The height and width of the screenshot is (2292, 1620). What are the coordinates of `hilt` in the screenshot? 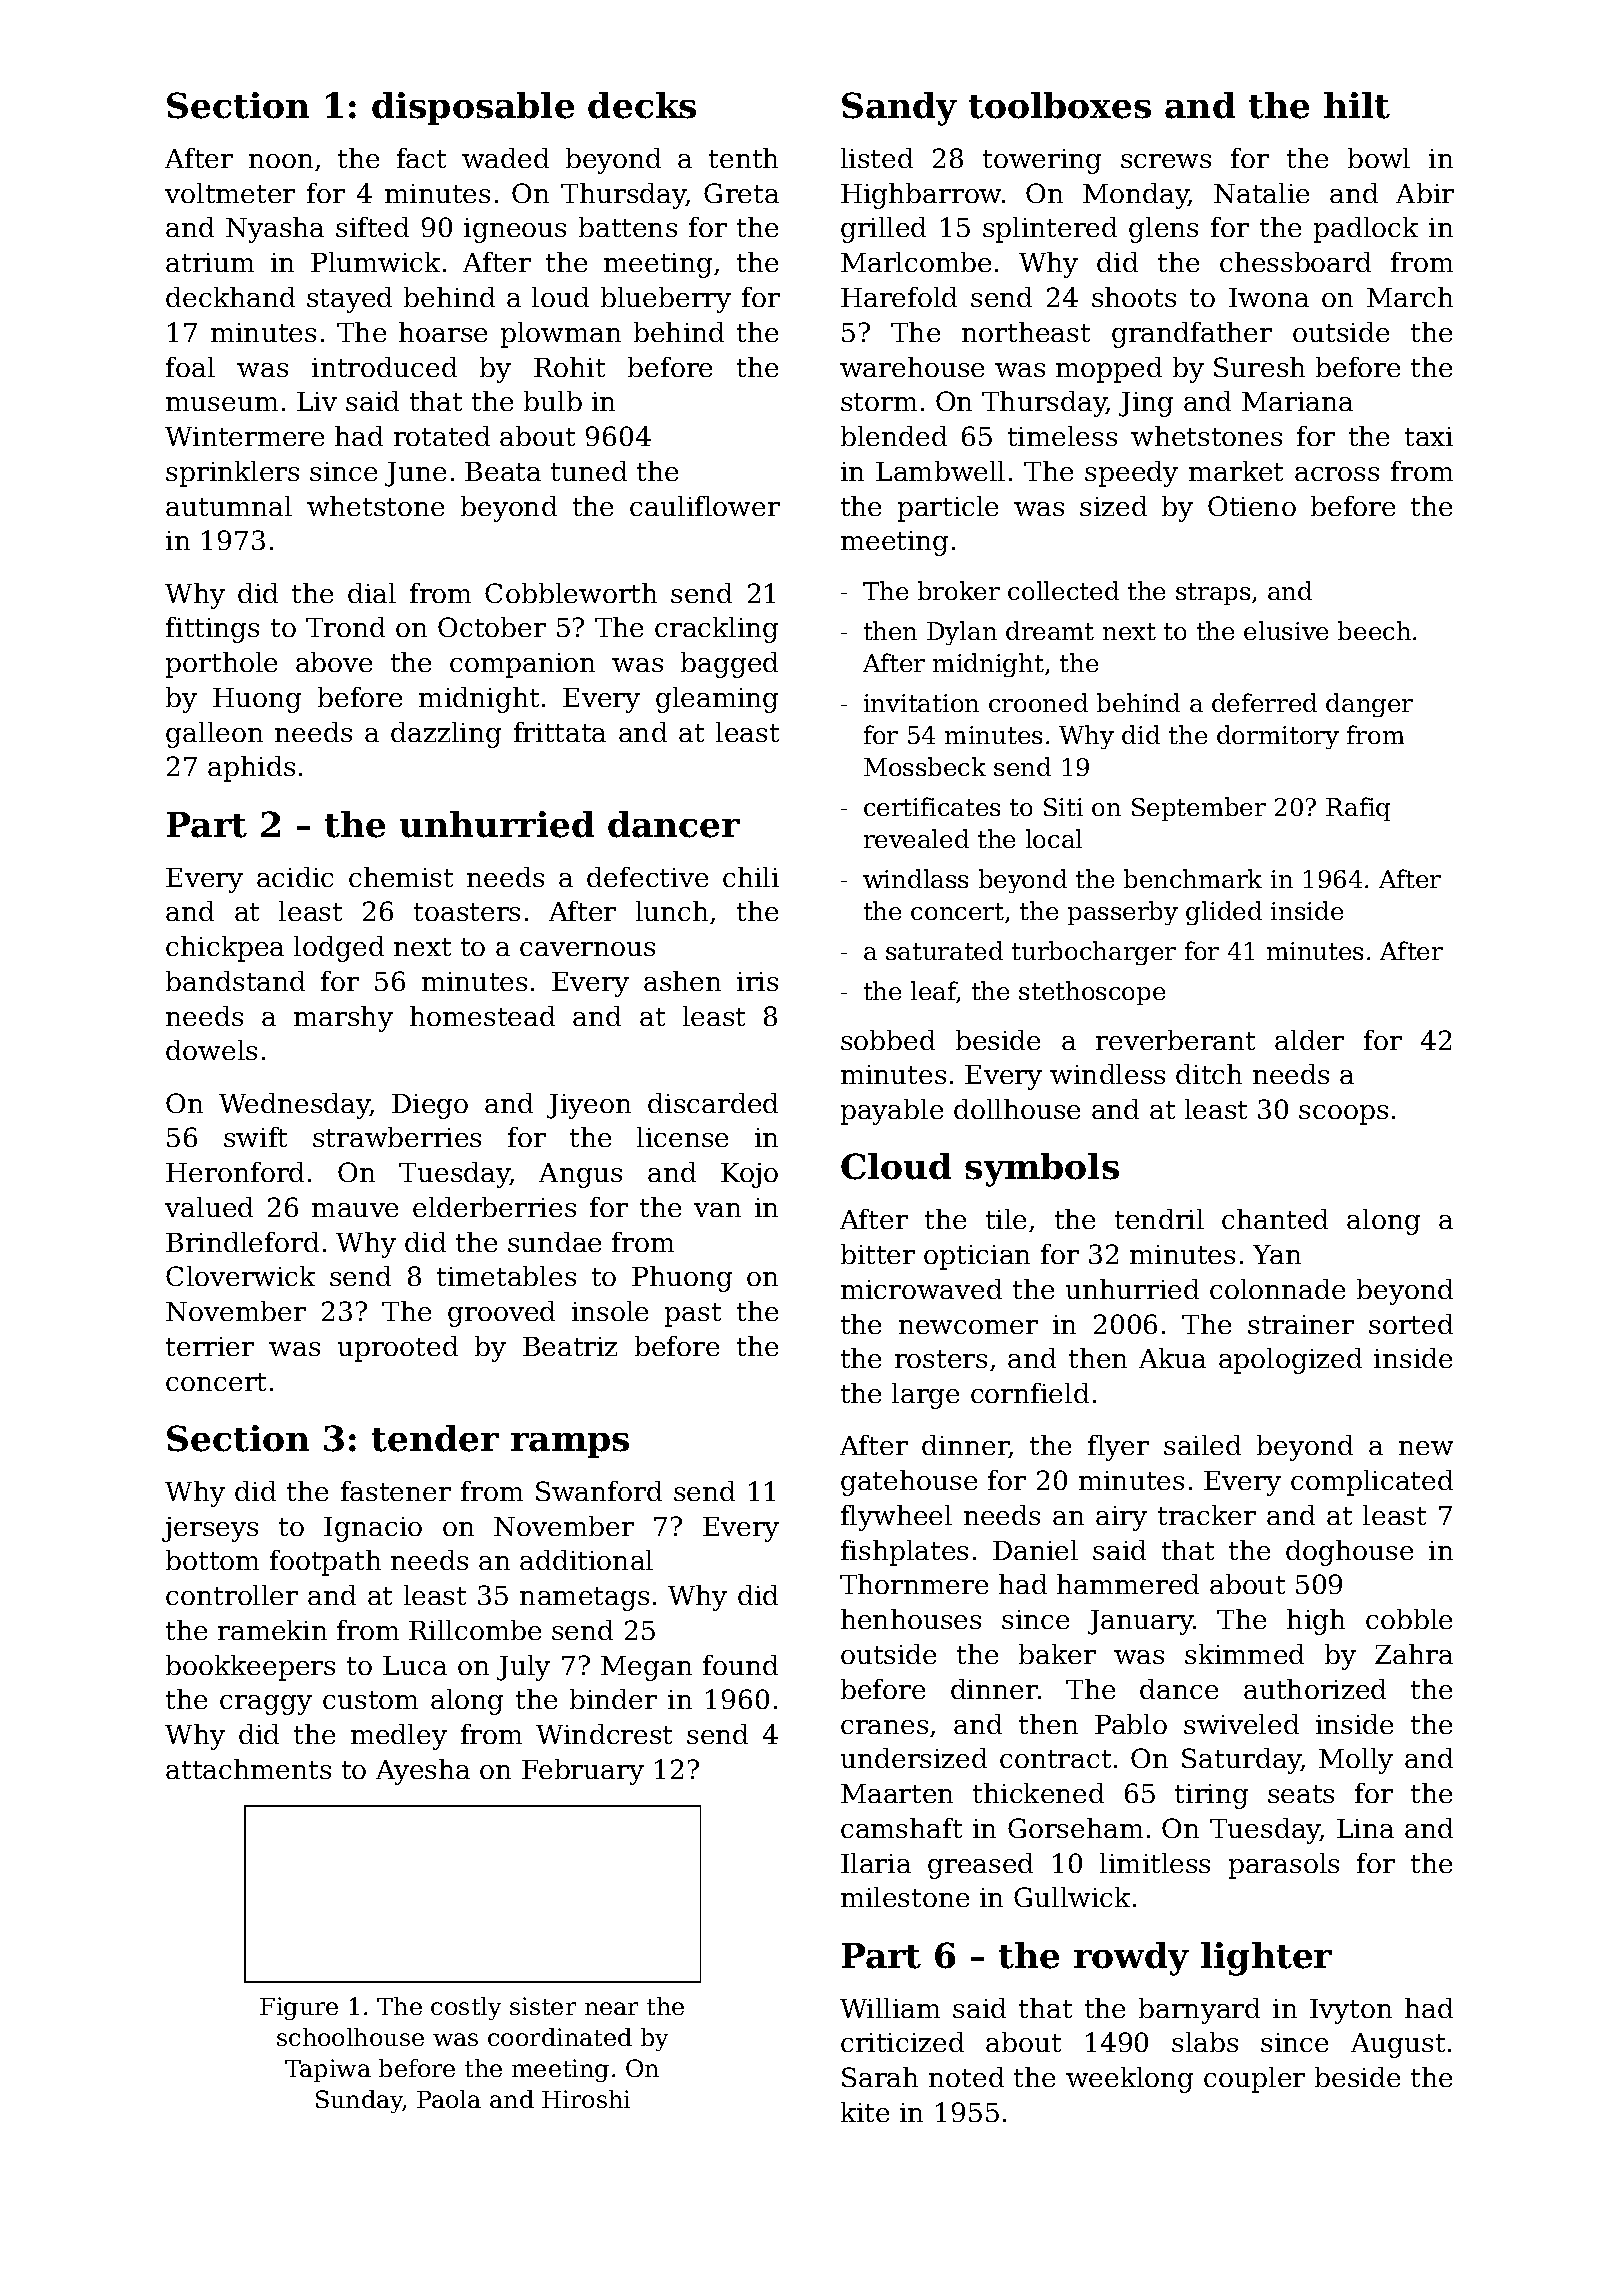 It's located at (1357, 105).
